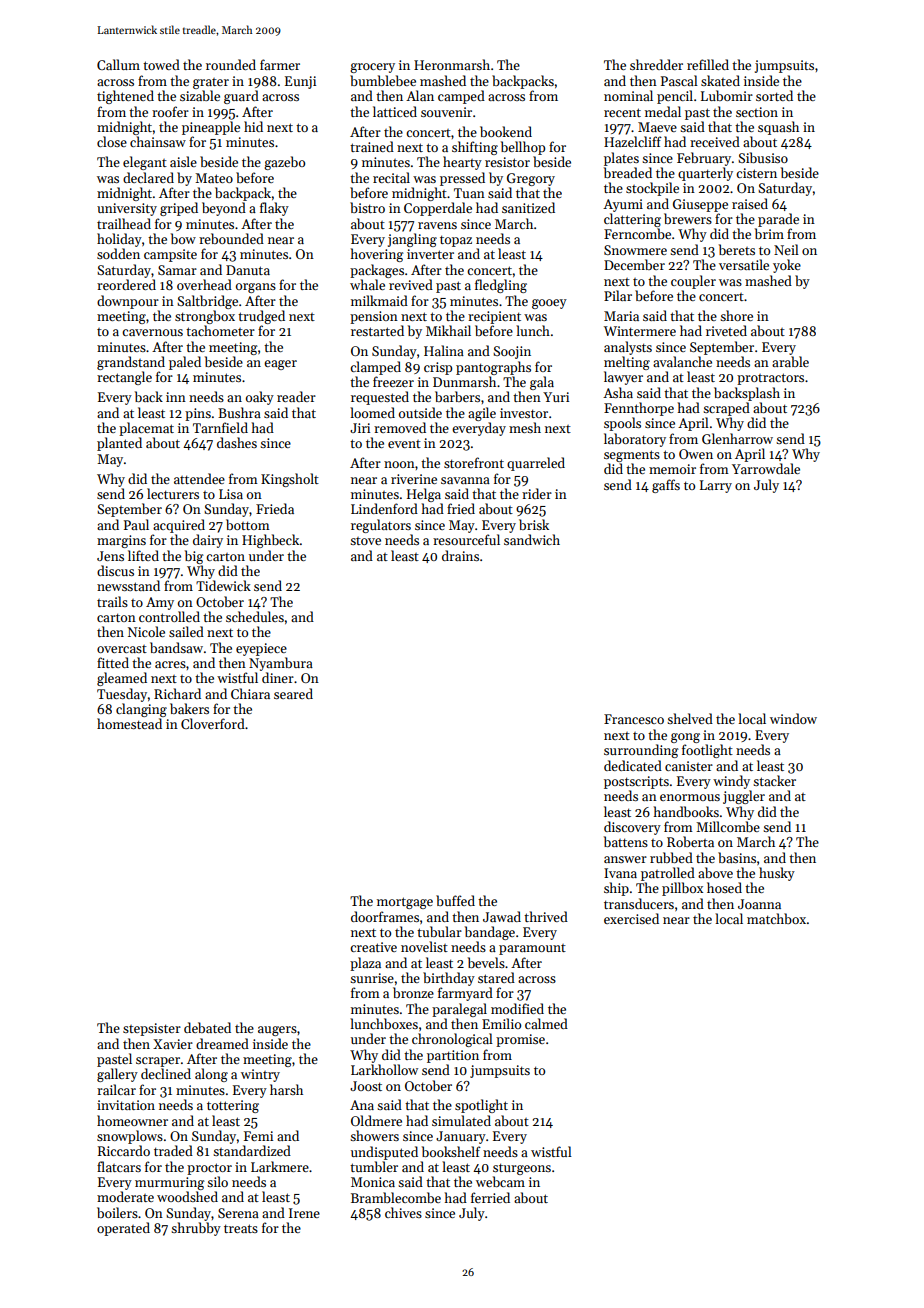 The image size is (924, 1308). What do you see at coordinates (737, 249) in the image?
I see `berets` at bounding box center [737, 249].
